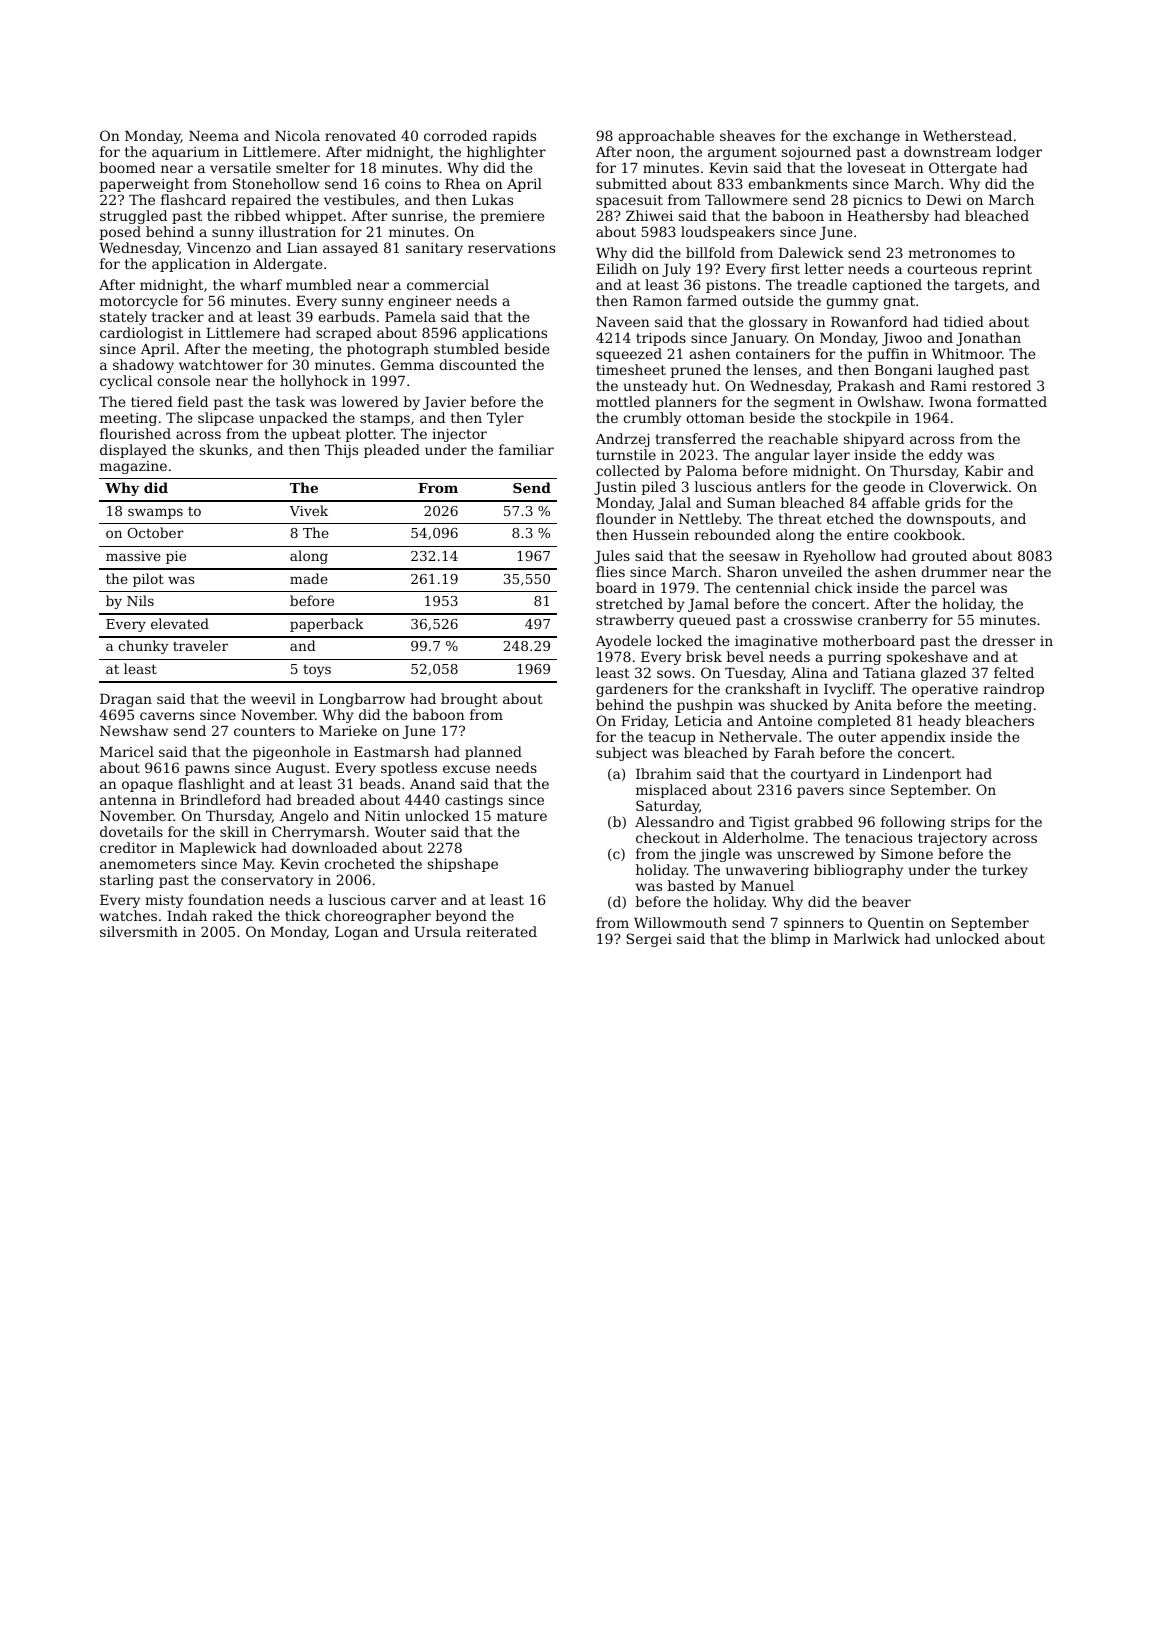 This document has width=1153, height=1631. I want to click on unveiled, so click(812, 571).
